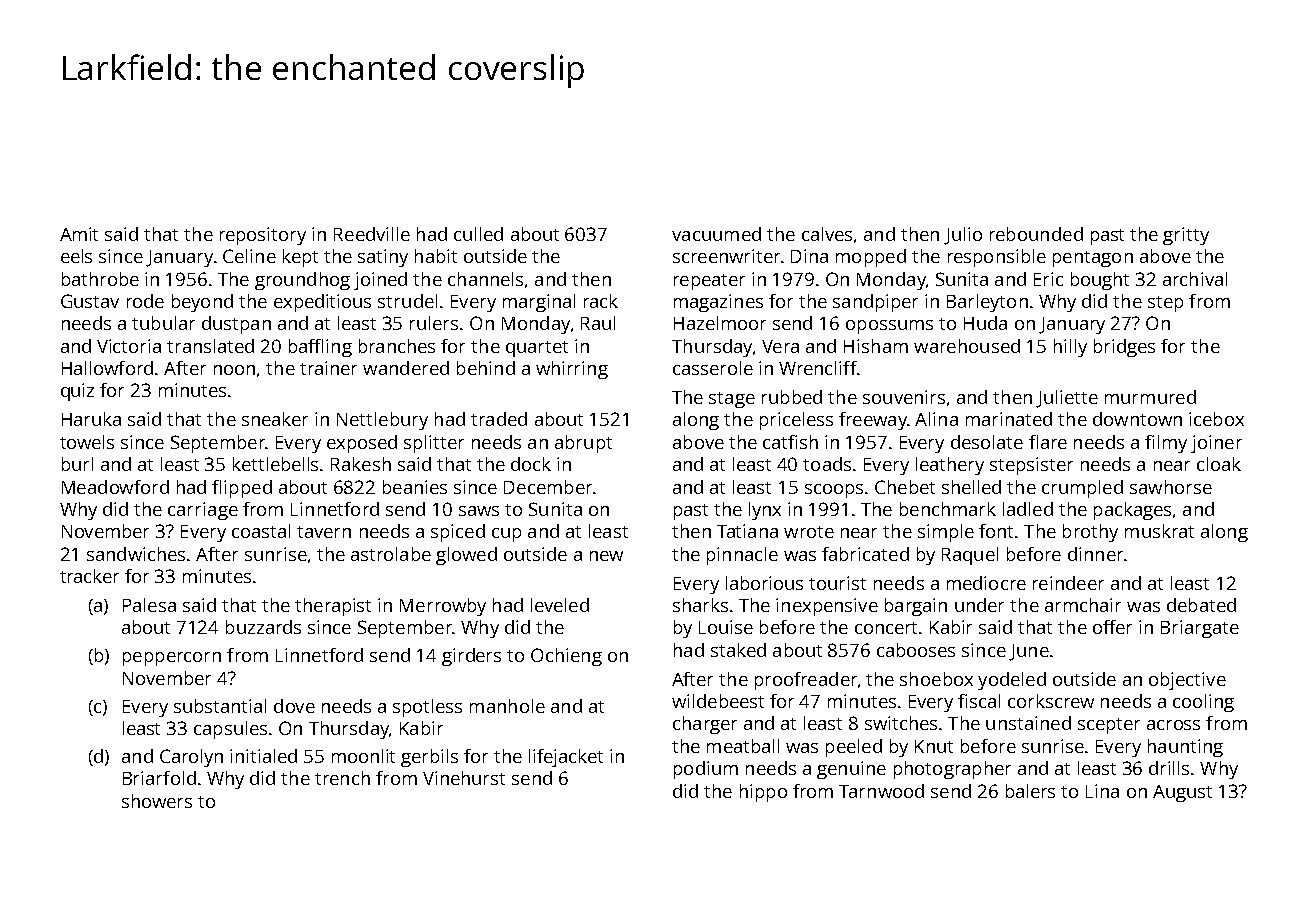  Describe the element at coordinates (598, 323) in the screenshot. I see `Raul` at that location.
